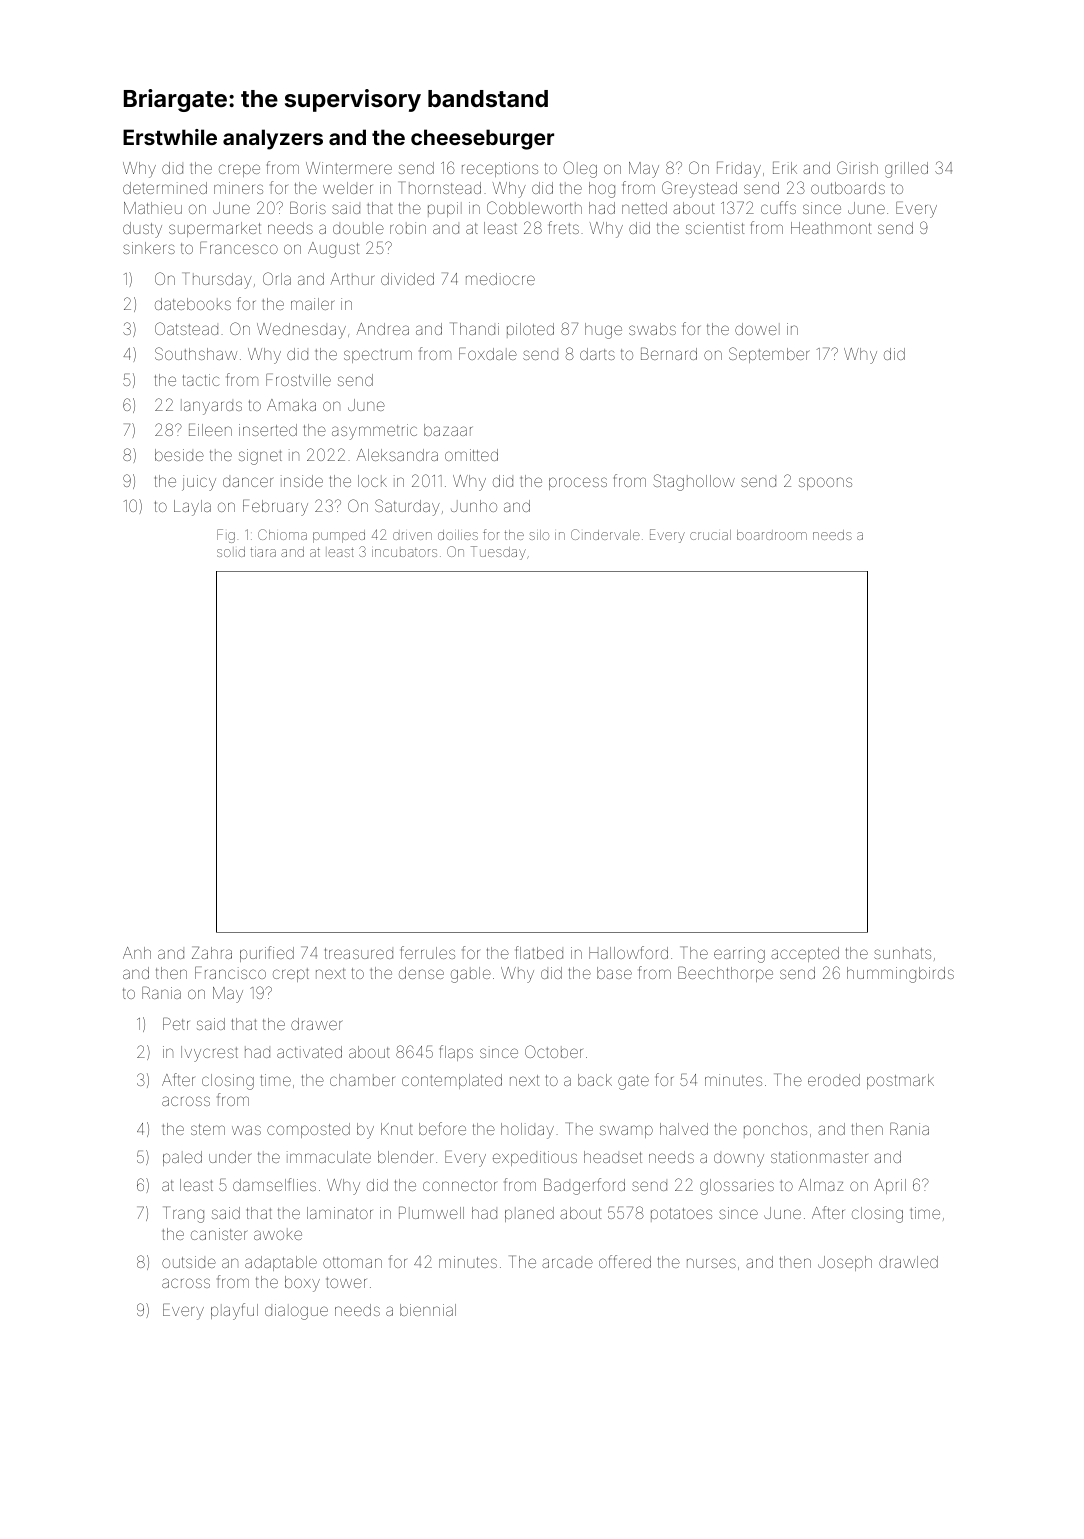 The image size is (1084, 1539). What do you see at coordinates (534, 207) in the document?
I see `Cobbleworth` at bounding box center [534, 207].
